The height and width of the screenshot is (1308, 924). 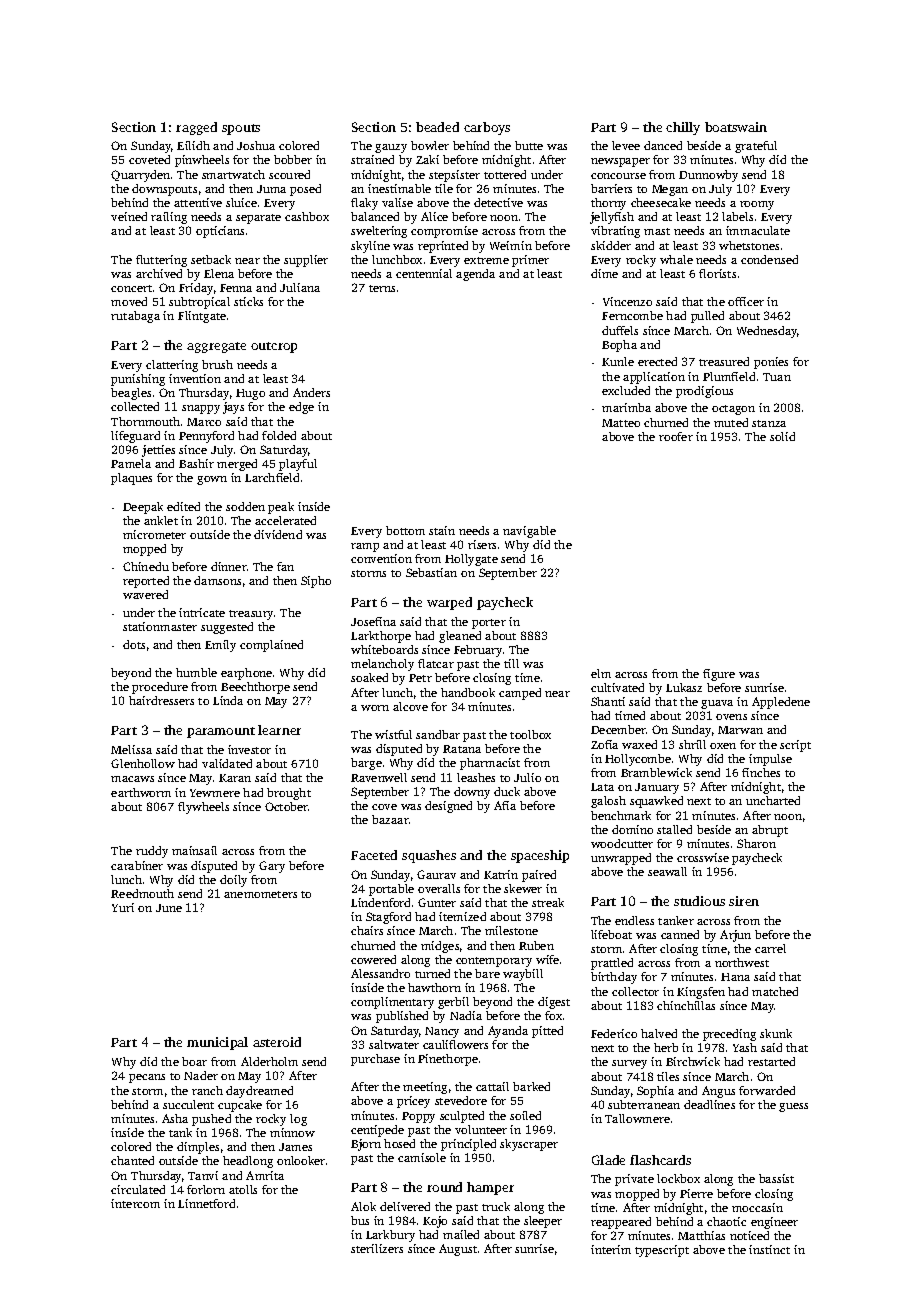 What do you see at coordinates (756, 147) in the screenshot?
I see `grateful` at bounding box center [756, 147].
